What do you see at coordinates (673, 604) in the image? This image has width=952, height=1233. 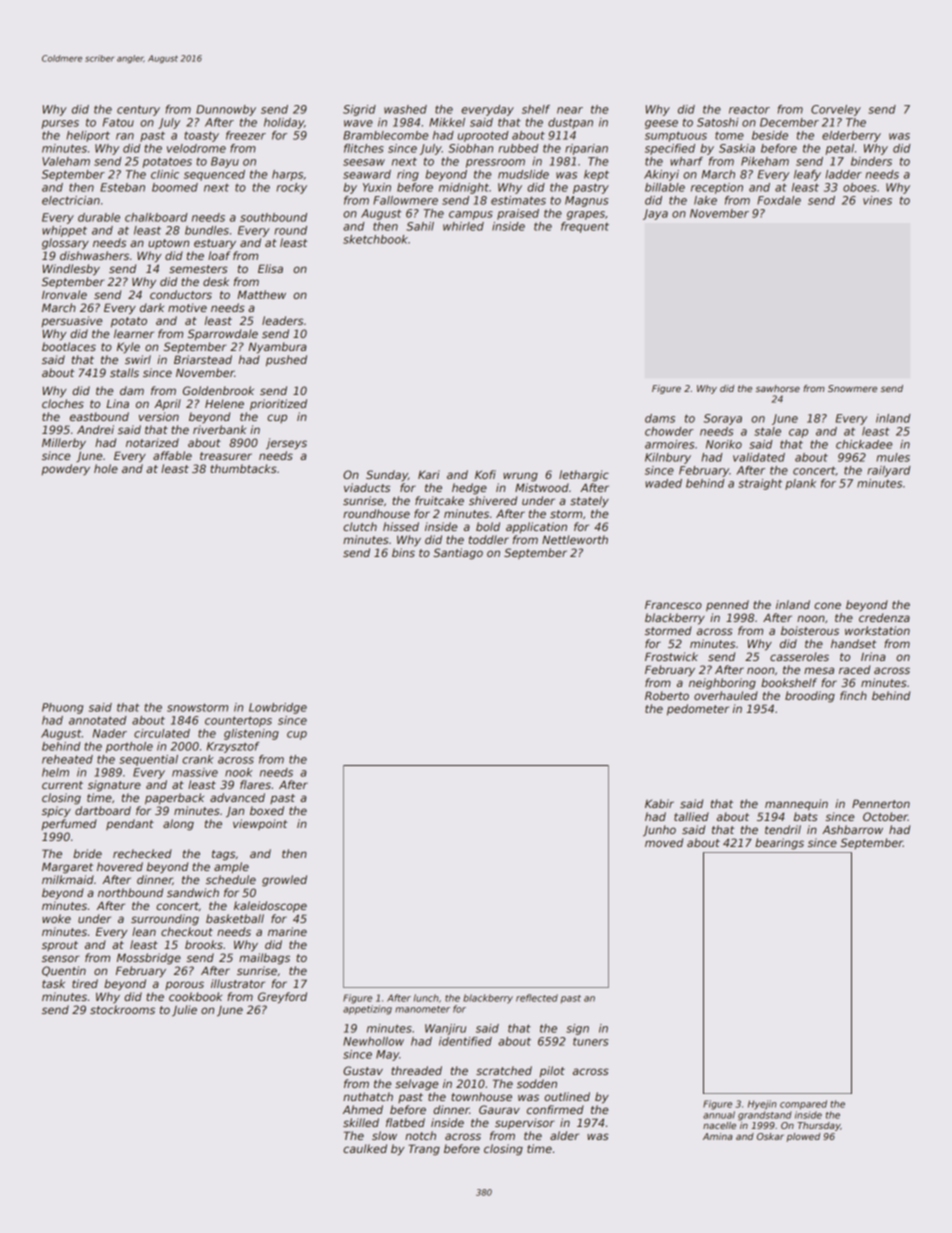 I see `Francesco` at bounding box center [673, 604].
